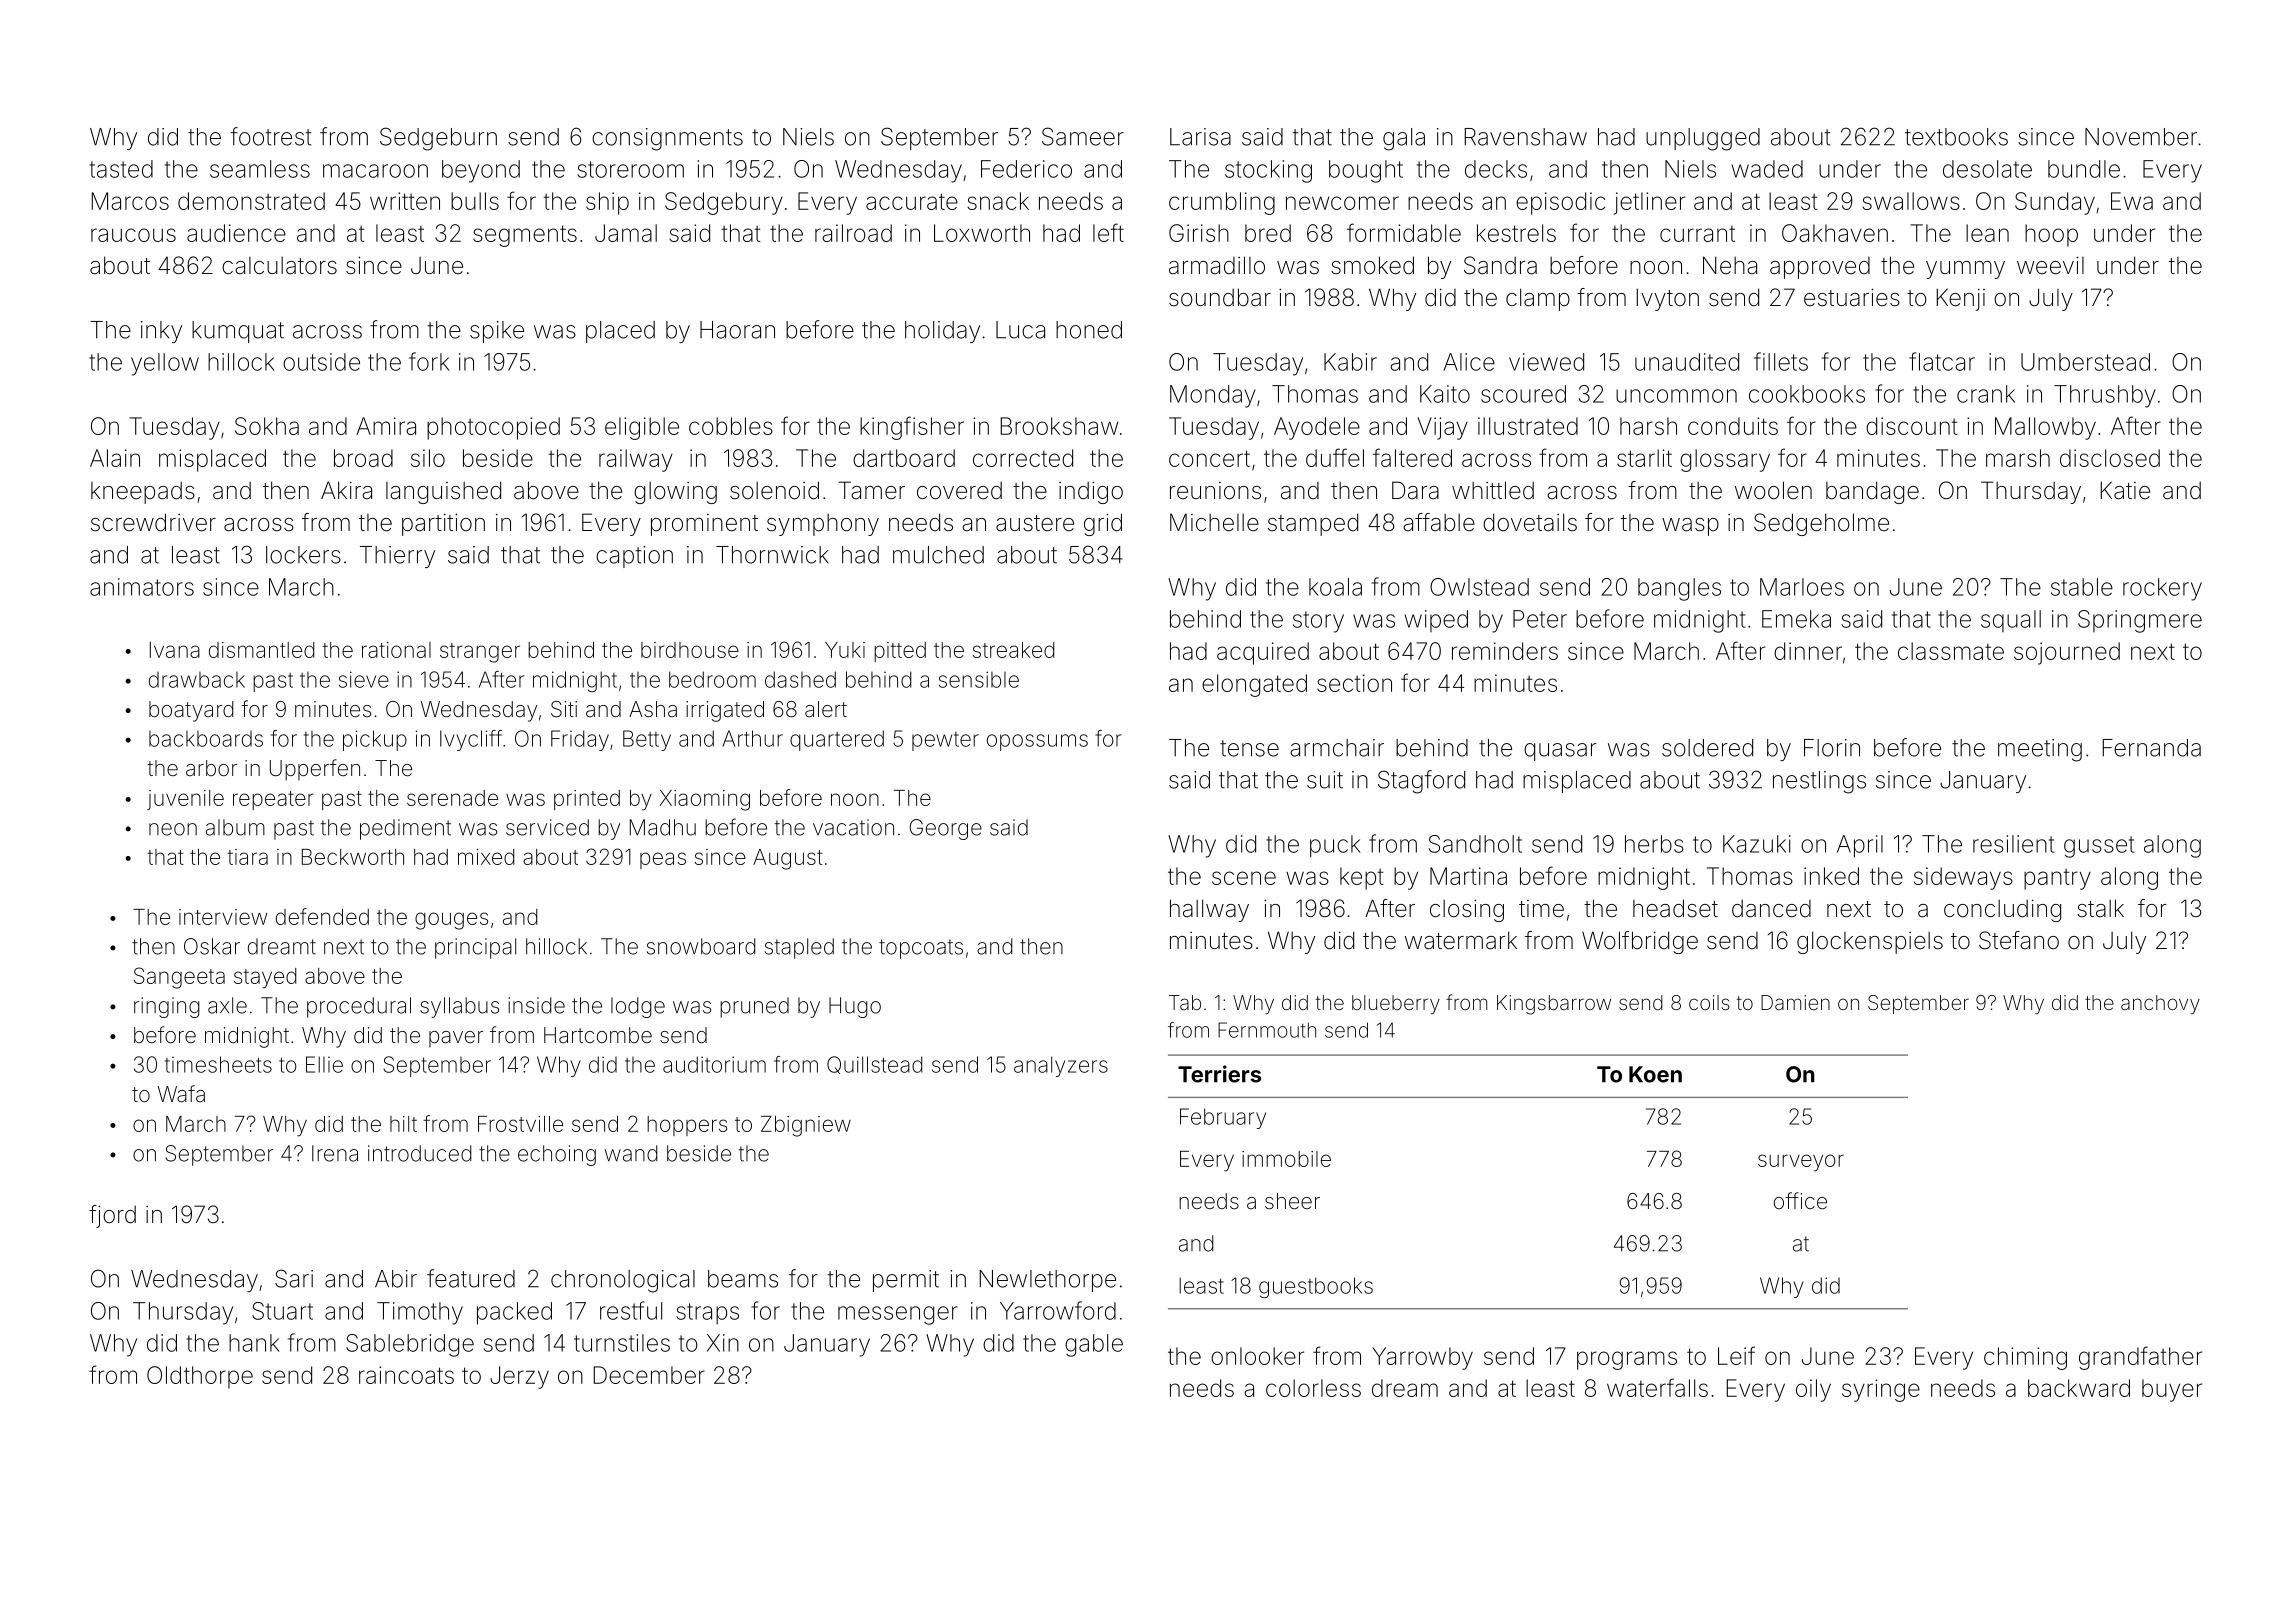 The height and width of the page is (1620, 2292). What do you see at coordinates (1821, 524) in the page?
I see `Sedgeholme` at bounding box center [1821, 524].
